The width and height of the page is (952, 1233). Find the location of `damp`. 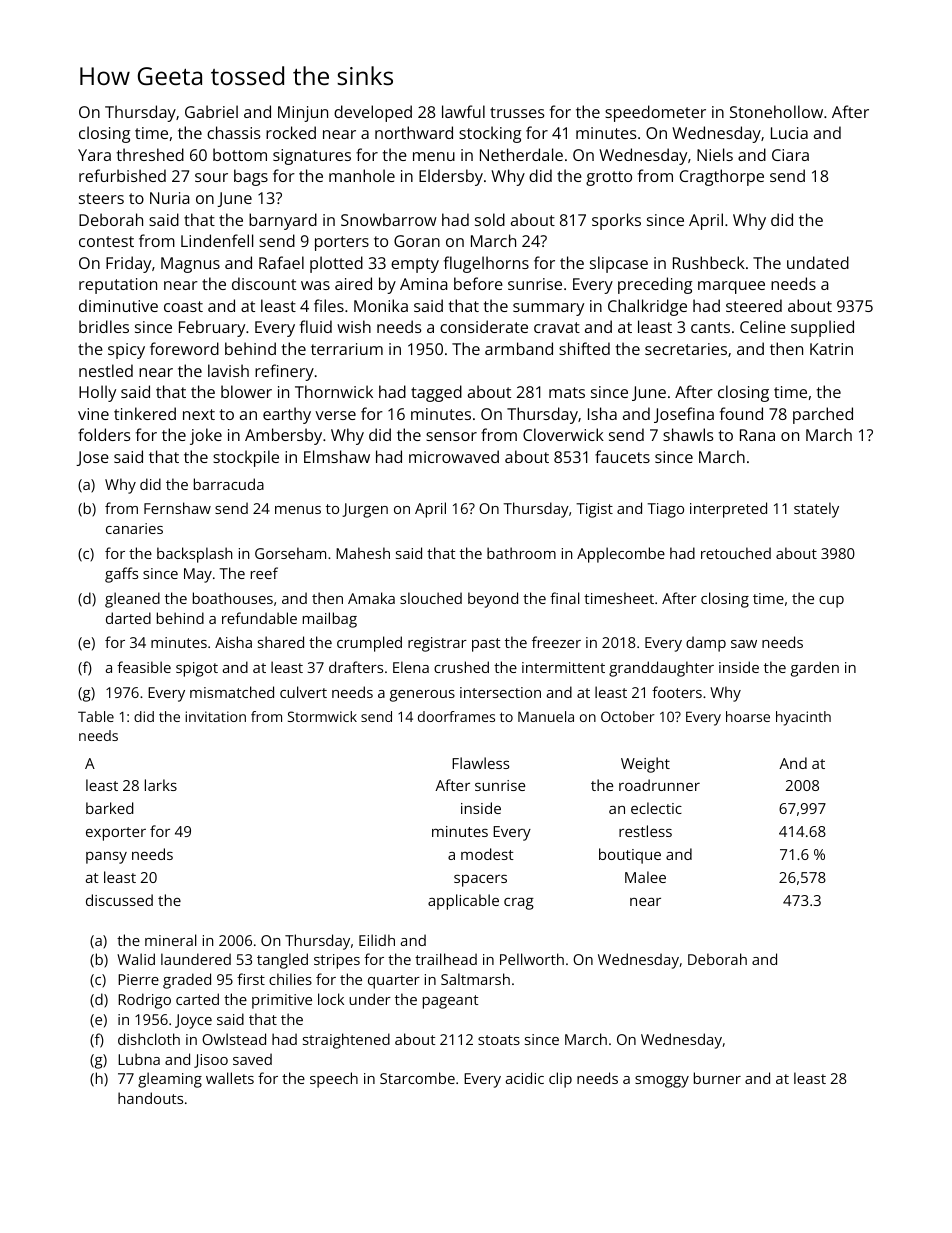

damp is located at coordinates (706, 644).
